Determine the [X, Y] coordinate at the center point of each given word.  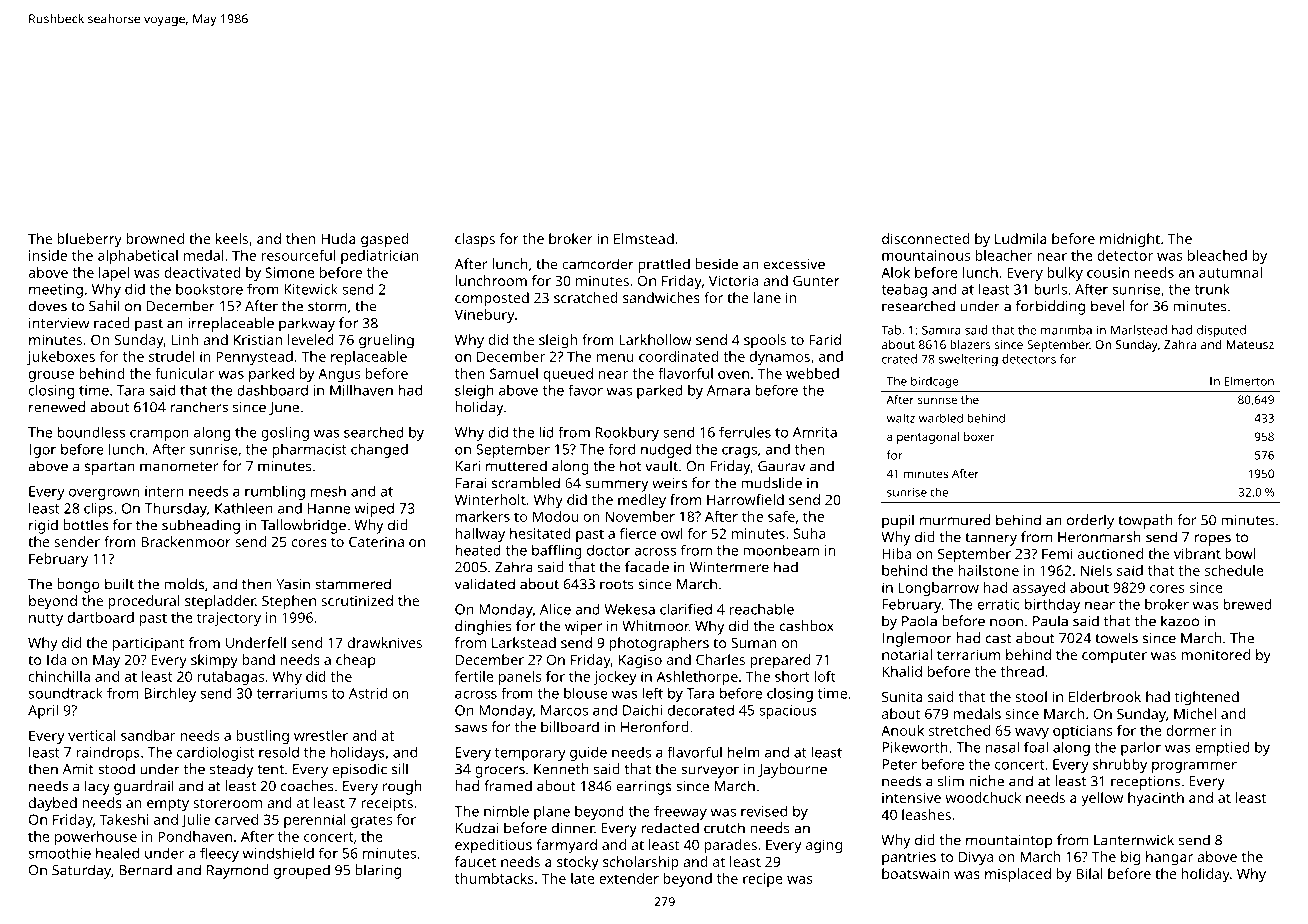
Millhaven [361, 390]
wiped [374, 509]
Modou [555, 516]
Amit [78, 769]
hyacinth [1156, 799]
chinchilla [59, 676]
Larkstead [524, 642]
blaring [378, 871]
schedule [1234, 570]
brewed [1247, 604]
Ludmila [1021, 238]
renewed [57, 407]
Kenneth [561, 769]
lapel [114, 274]
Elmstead [644, 238]
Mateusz [1250, 344]
